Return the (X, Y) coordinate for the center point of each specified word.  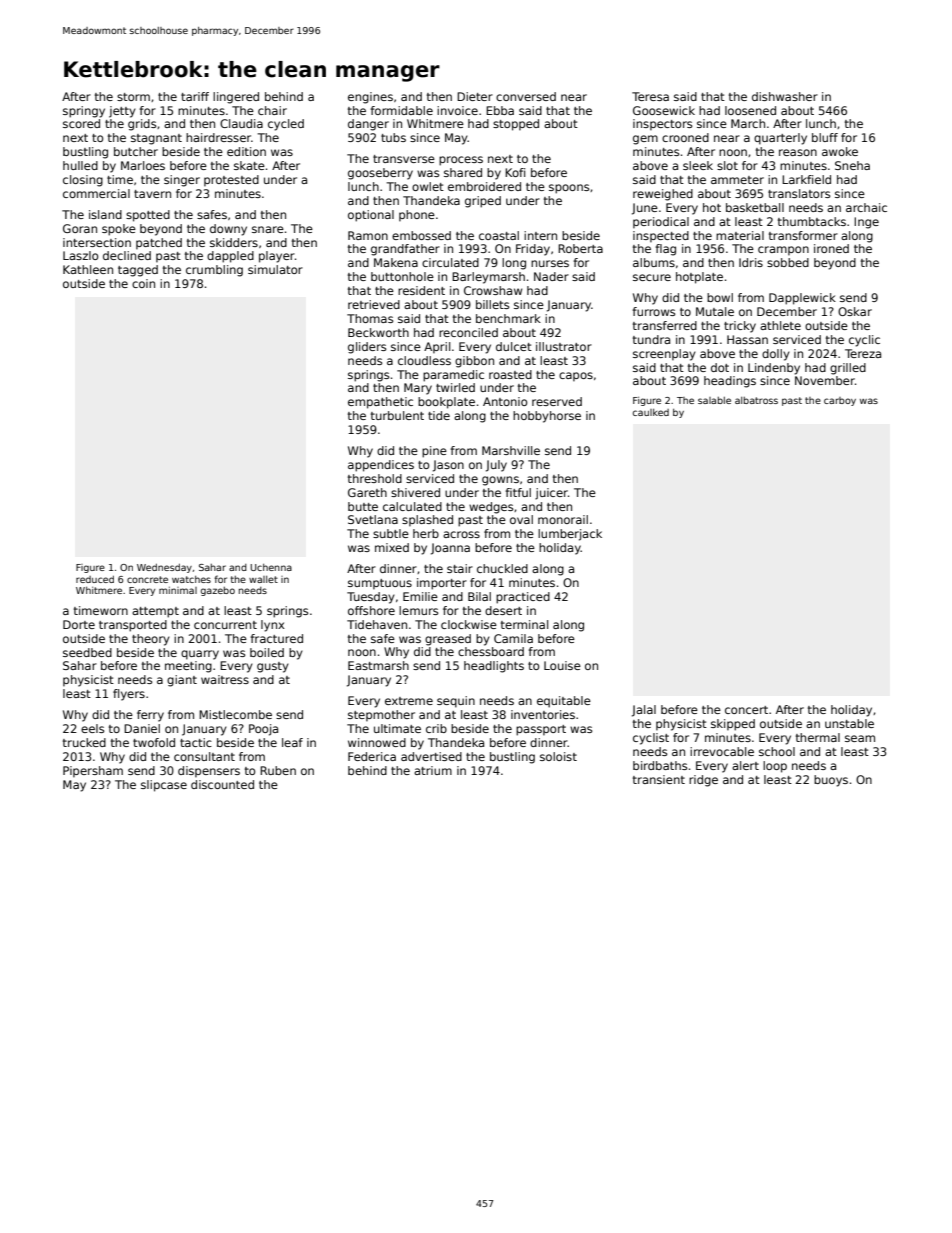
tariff (195, 96)
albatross (756, 400)
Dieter (475, 96)
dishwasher (785, 96)
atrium (433, 770)
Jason (448, 466)
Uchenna (271, 567)
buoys (831, 781)
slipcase (164, 786)
